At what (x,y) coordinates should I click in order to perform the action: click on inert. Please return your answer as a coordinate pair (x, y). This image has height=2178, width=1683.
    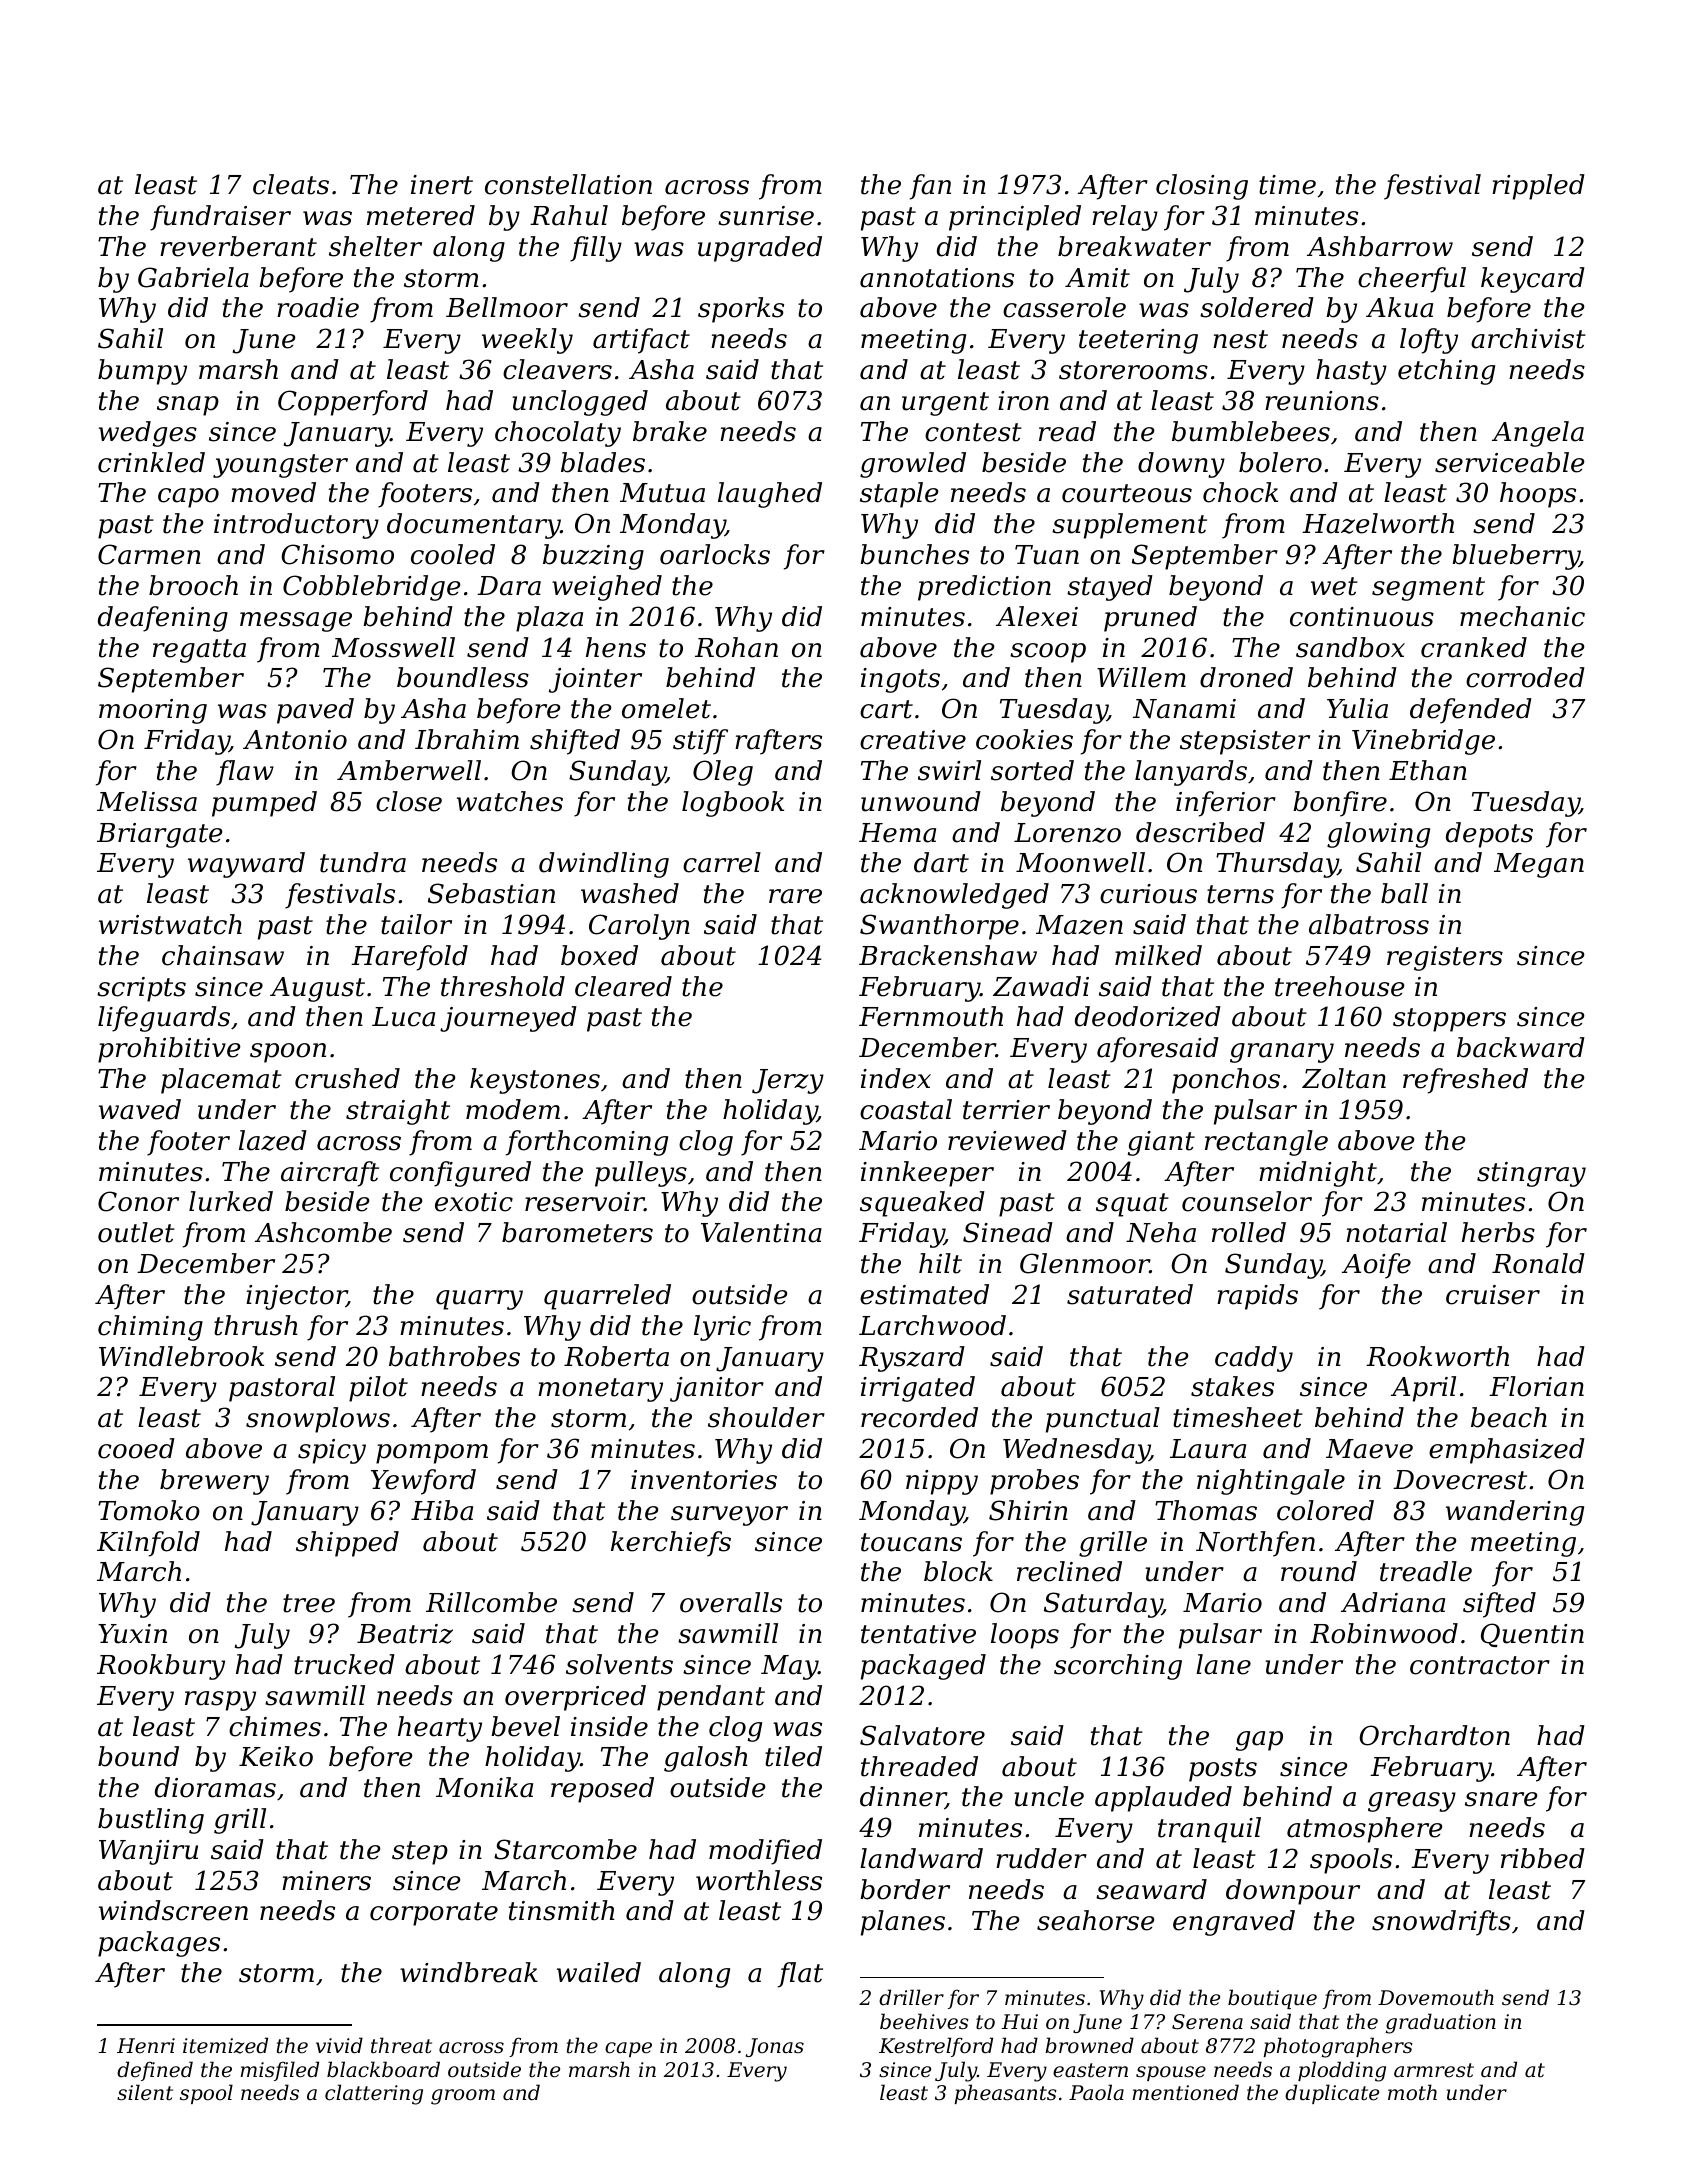
    Looking at the image, I should click on (442, 185).
